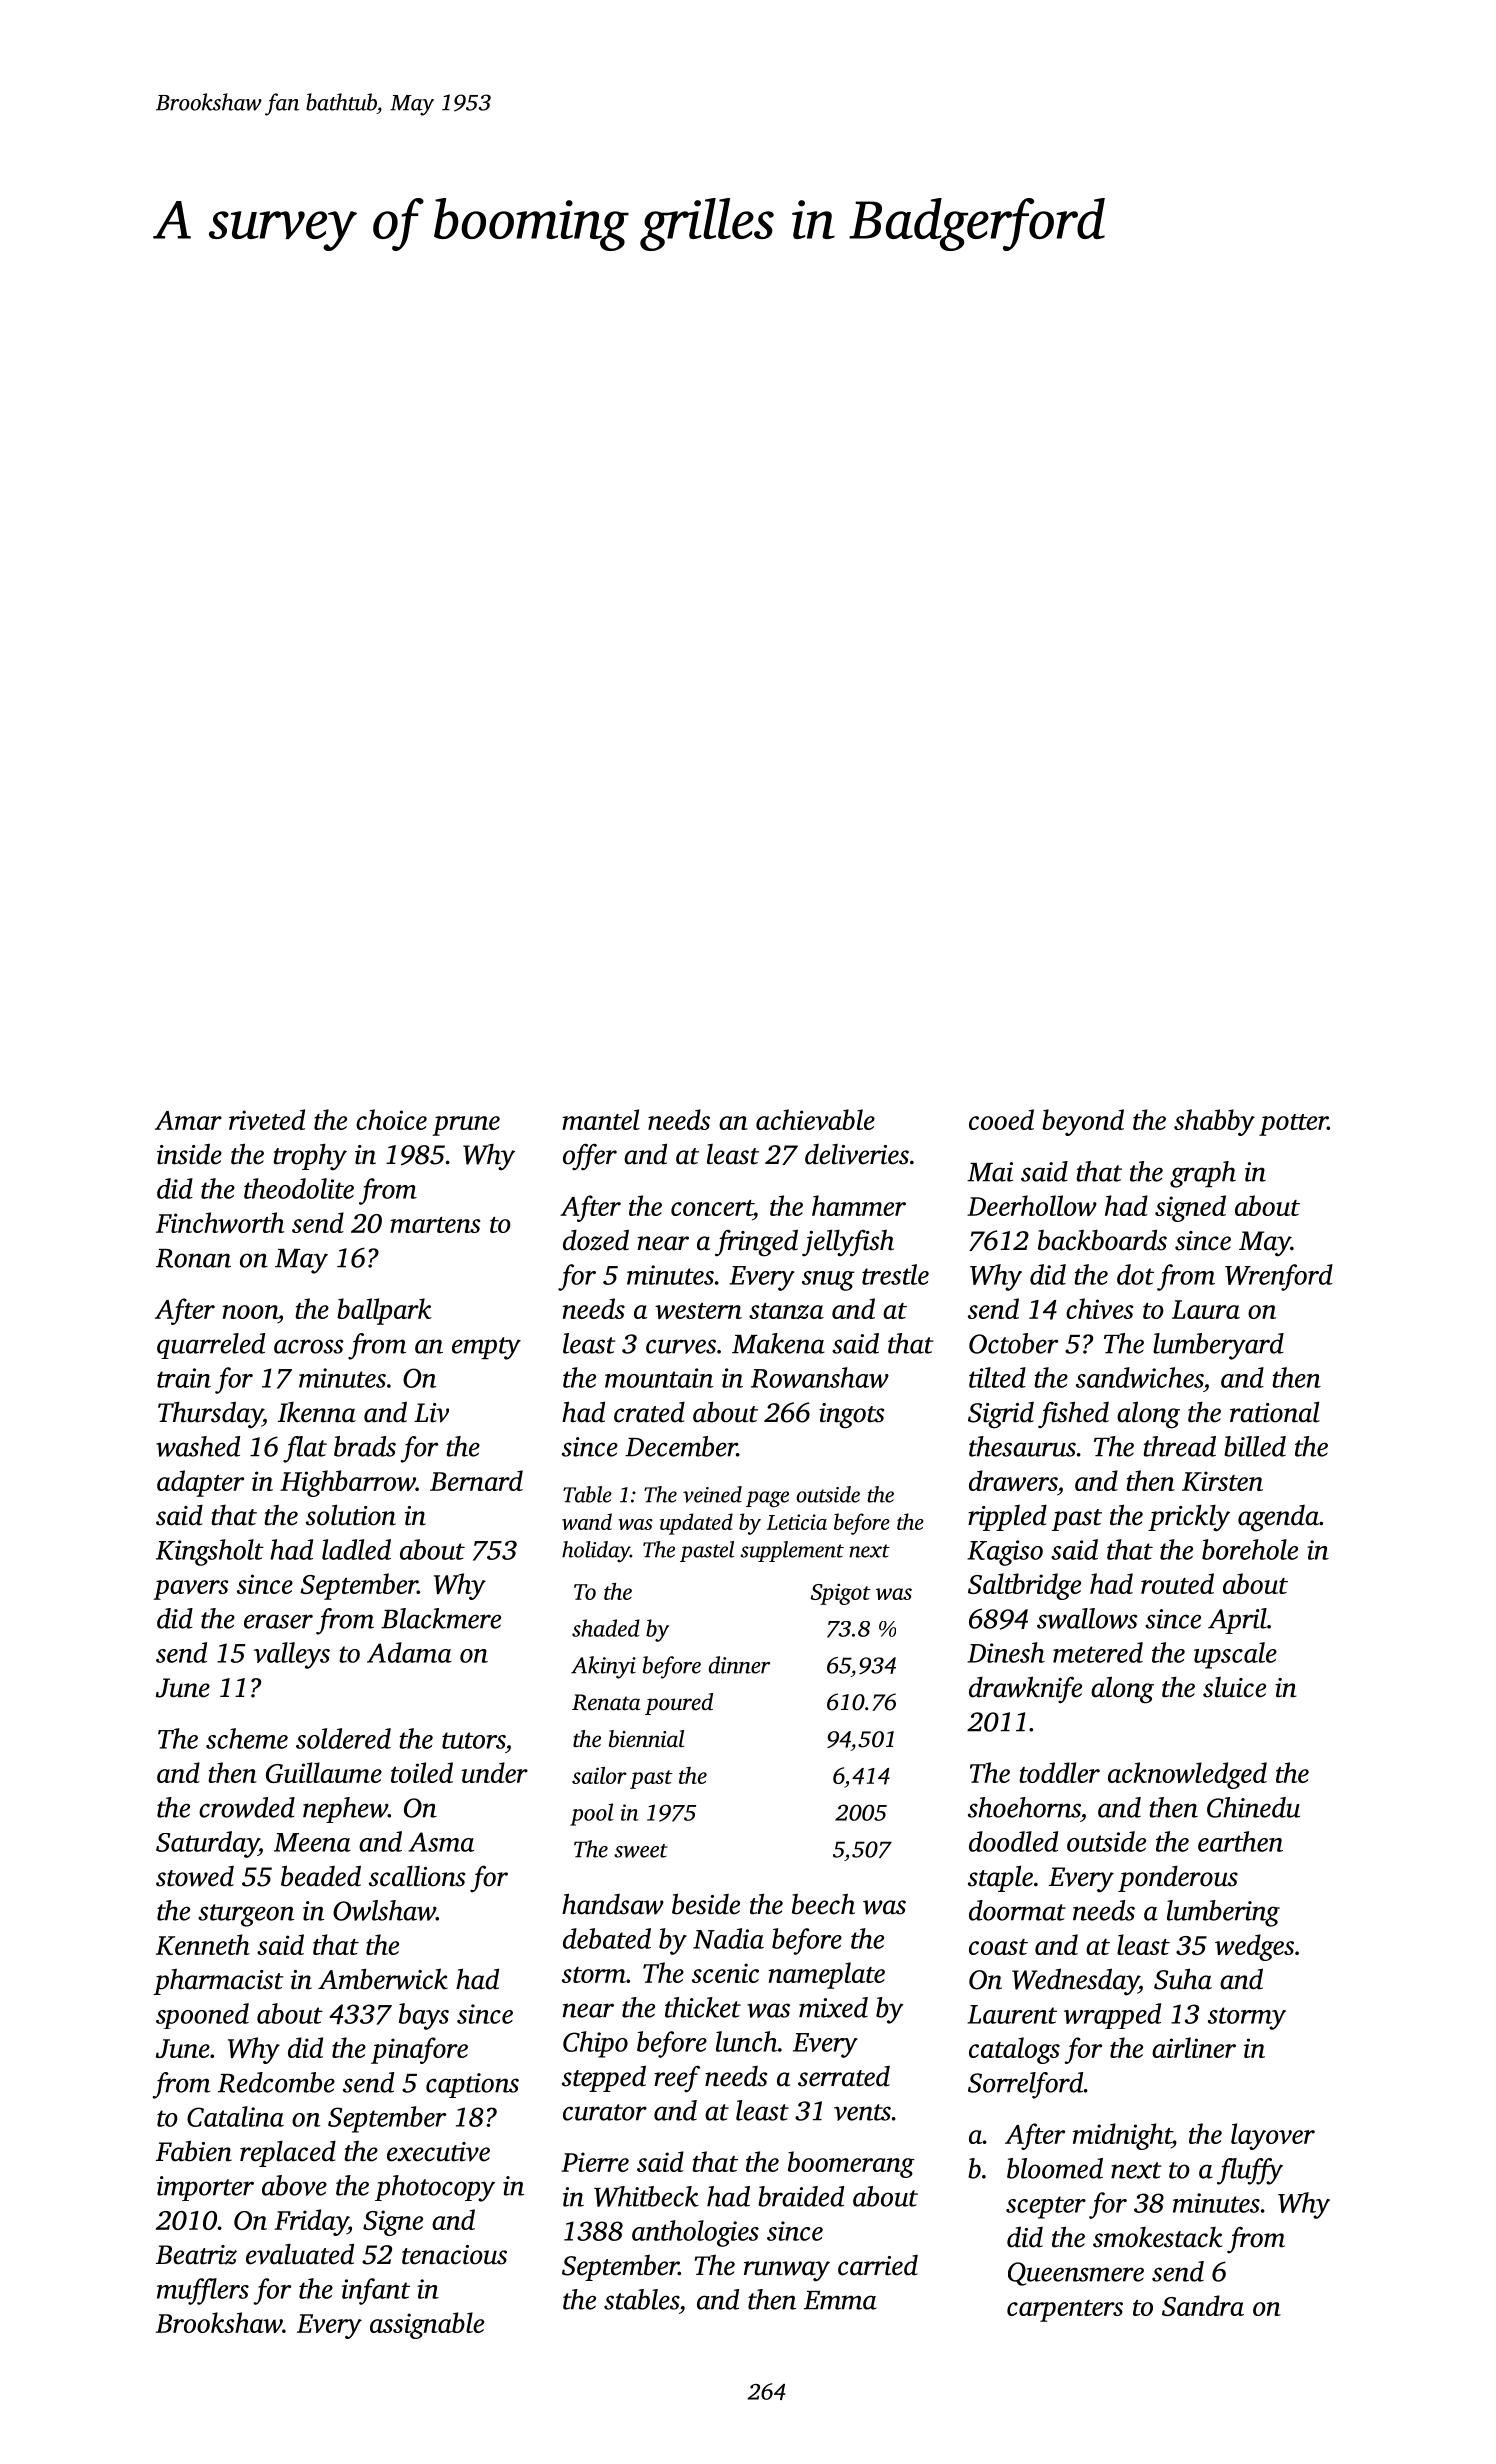  What do you see at coordinates (1177, 1583) in the page?
I see `routed` at bounding box center [1177, 1583].
